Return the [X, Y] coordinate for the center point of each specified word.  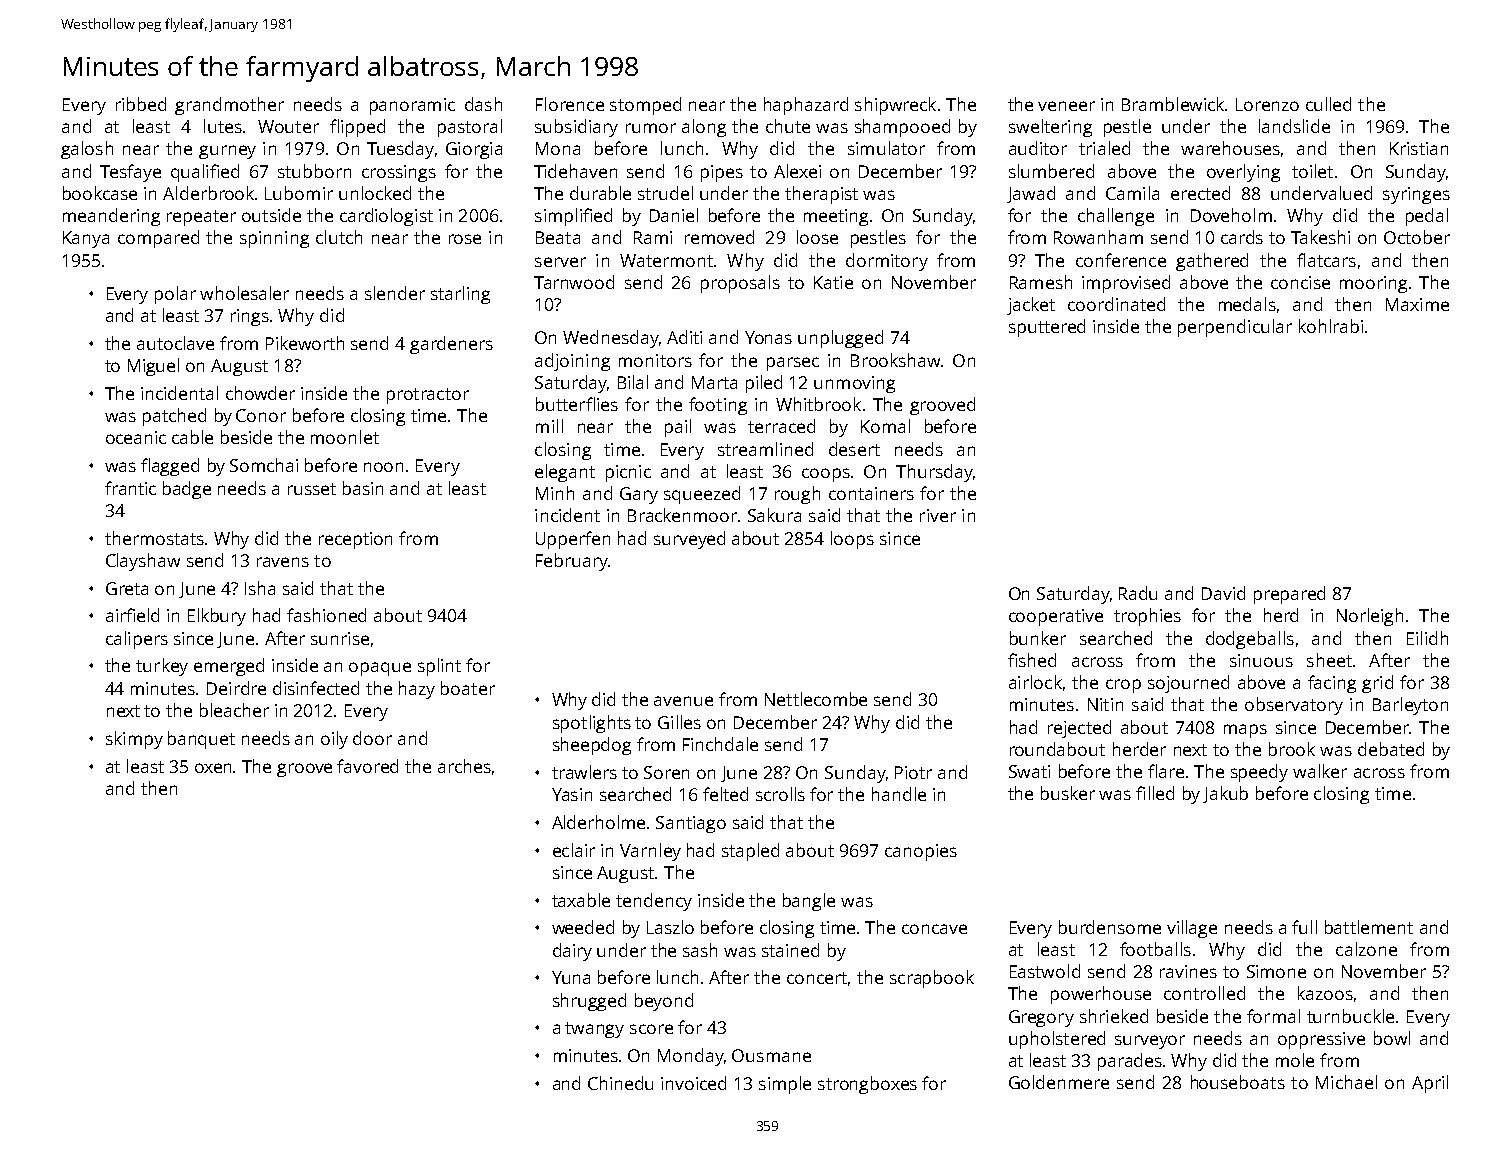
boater [468, 688]
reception [355, 540]
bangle [809, 902]
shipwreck [895, 106]
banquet [201, 740]
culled [1328, 104]
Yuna [571, 977]
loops [852, 540]
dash [483, 104]
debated [1391, 749]
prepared [1289, 595]
